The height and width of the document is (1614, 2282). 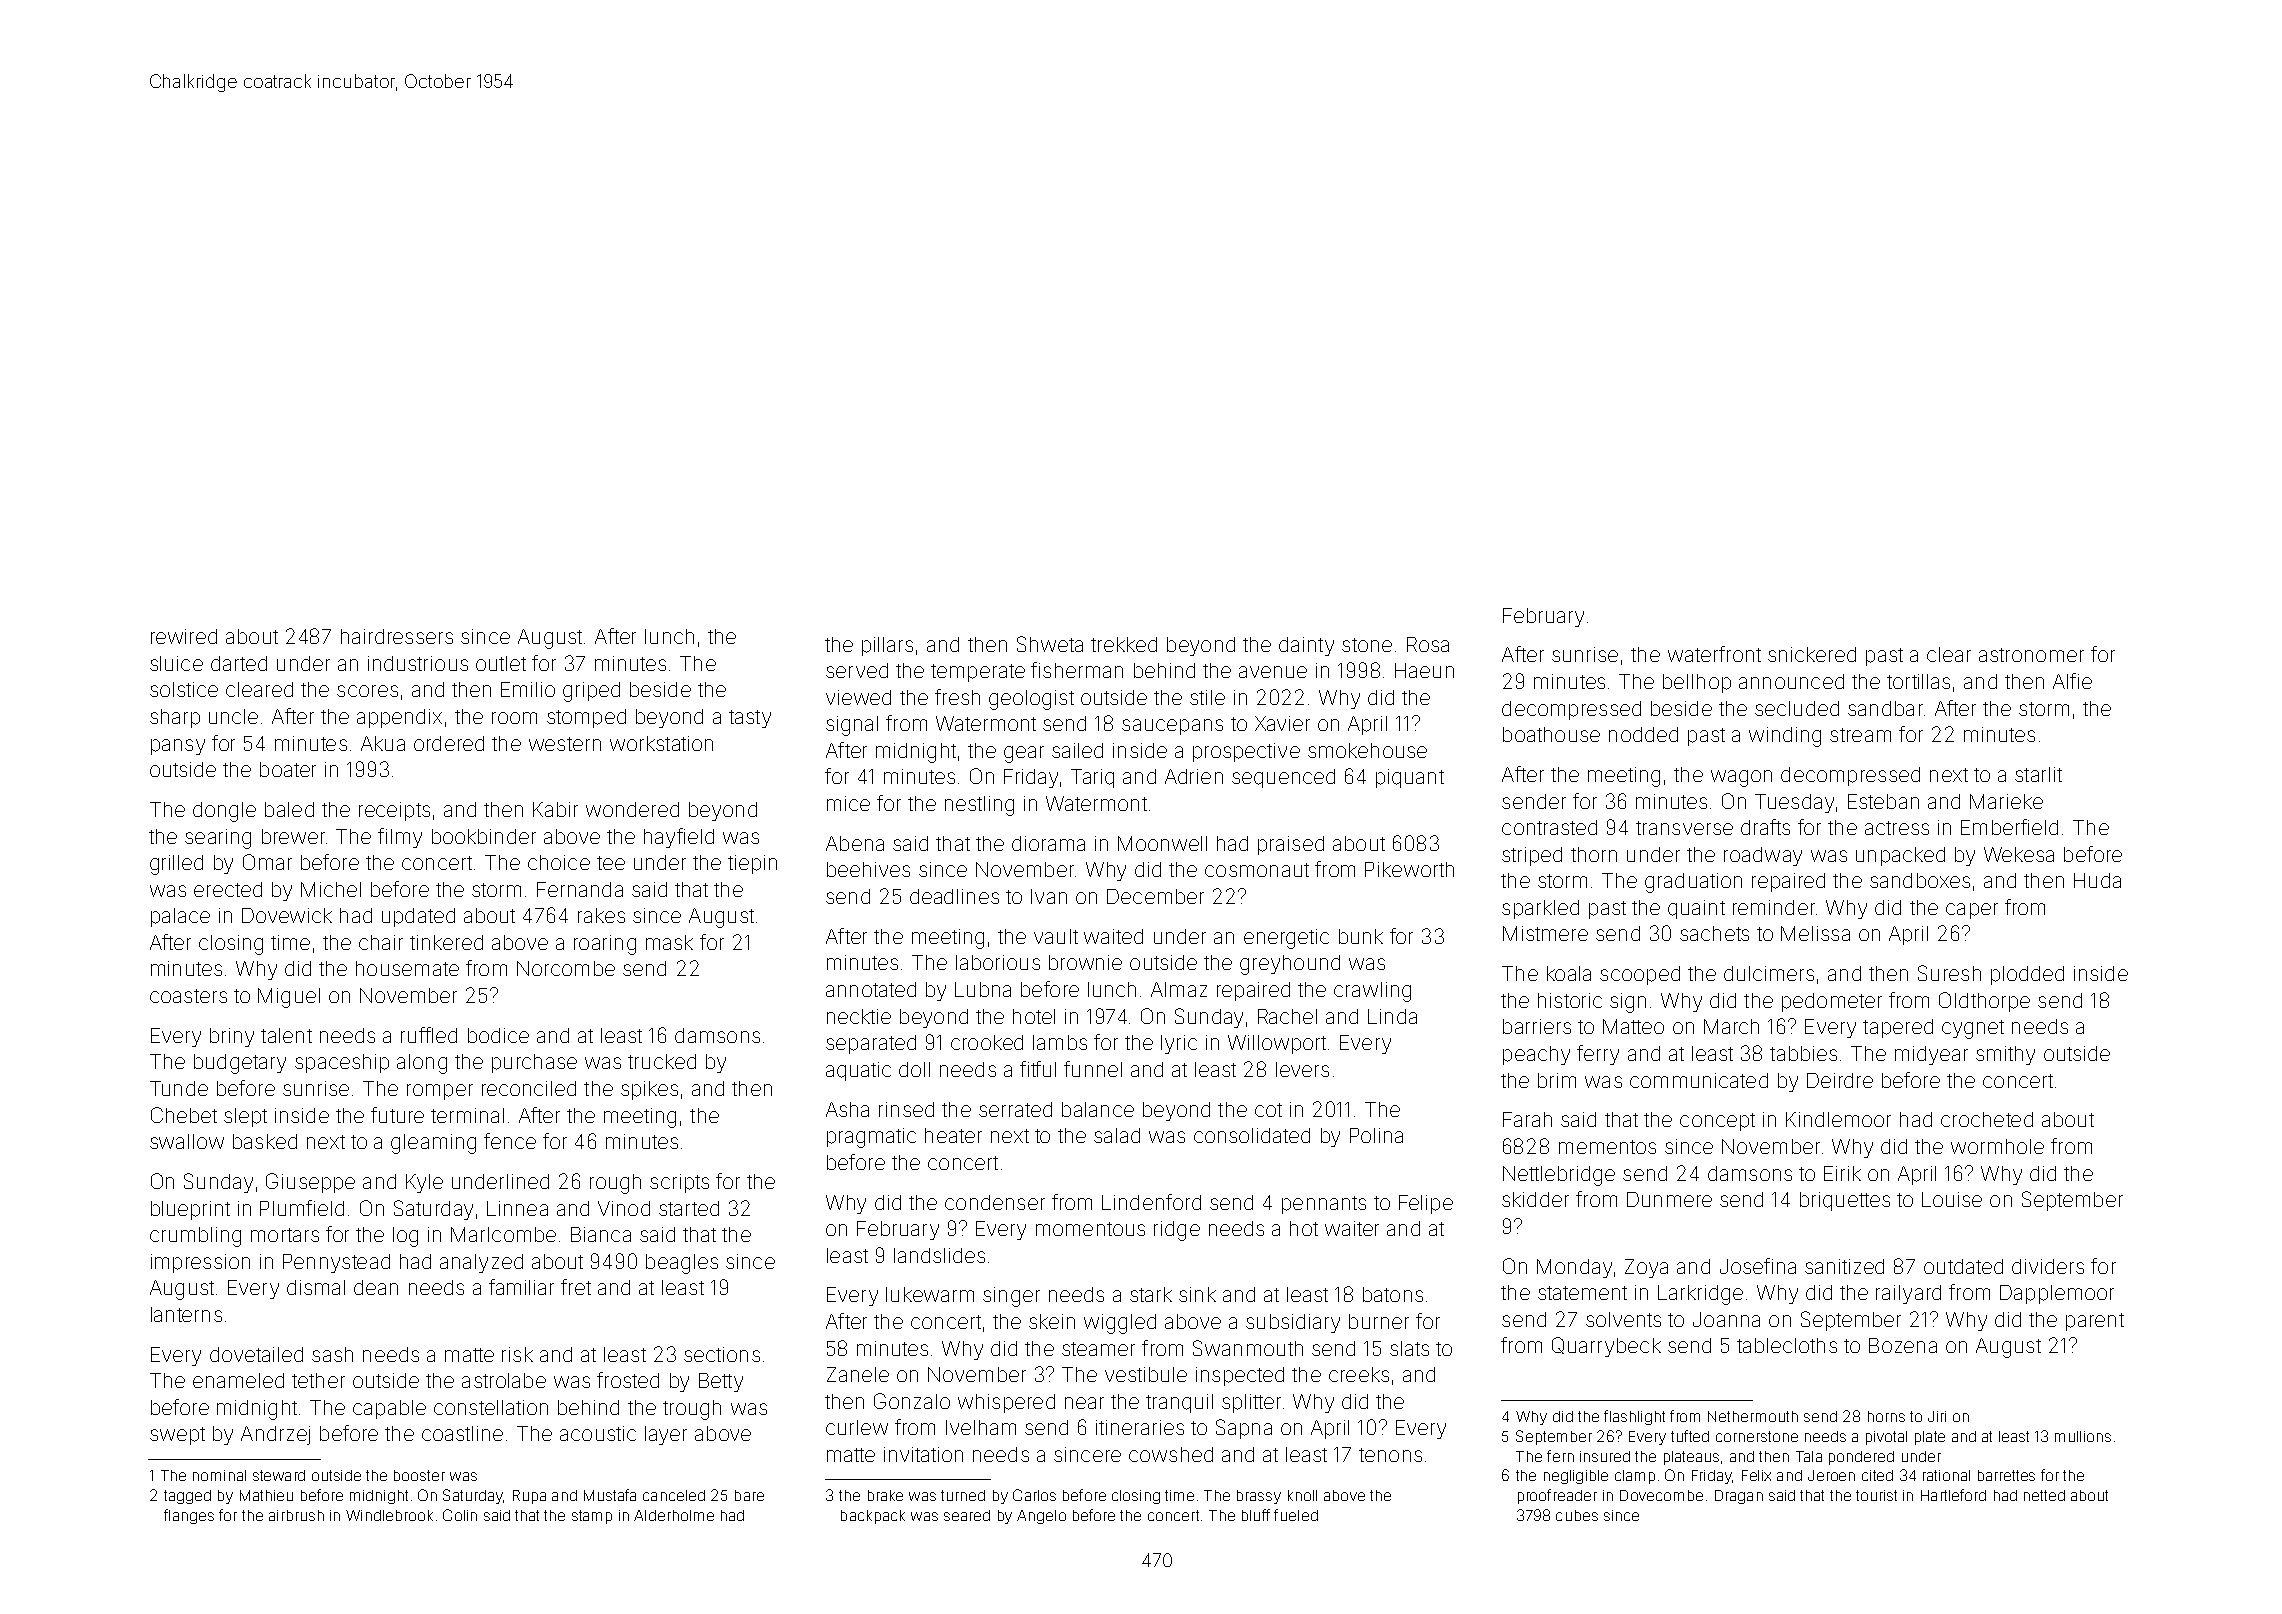 What do you see at coordinates (1714, 654) in the document?
I see `waterfront` at bounding box center [1714, 654].
